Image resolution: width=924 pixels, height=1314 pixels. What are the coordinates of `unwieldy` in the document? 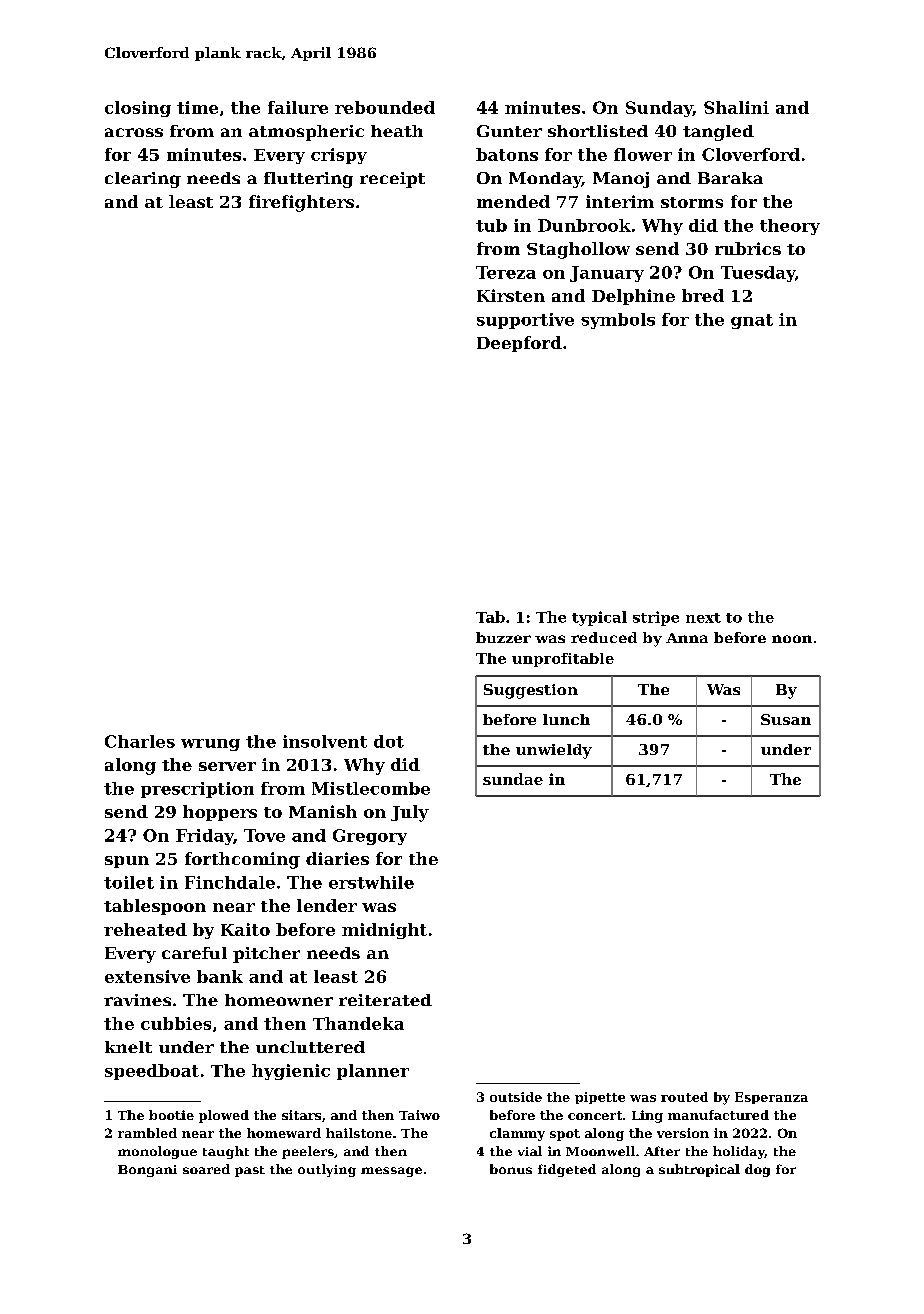 It's located at (554, 751).
